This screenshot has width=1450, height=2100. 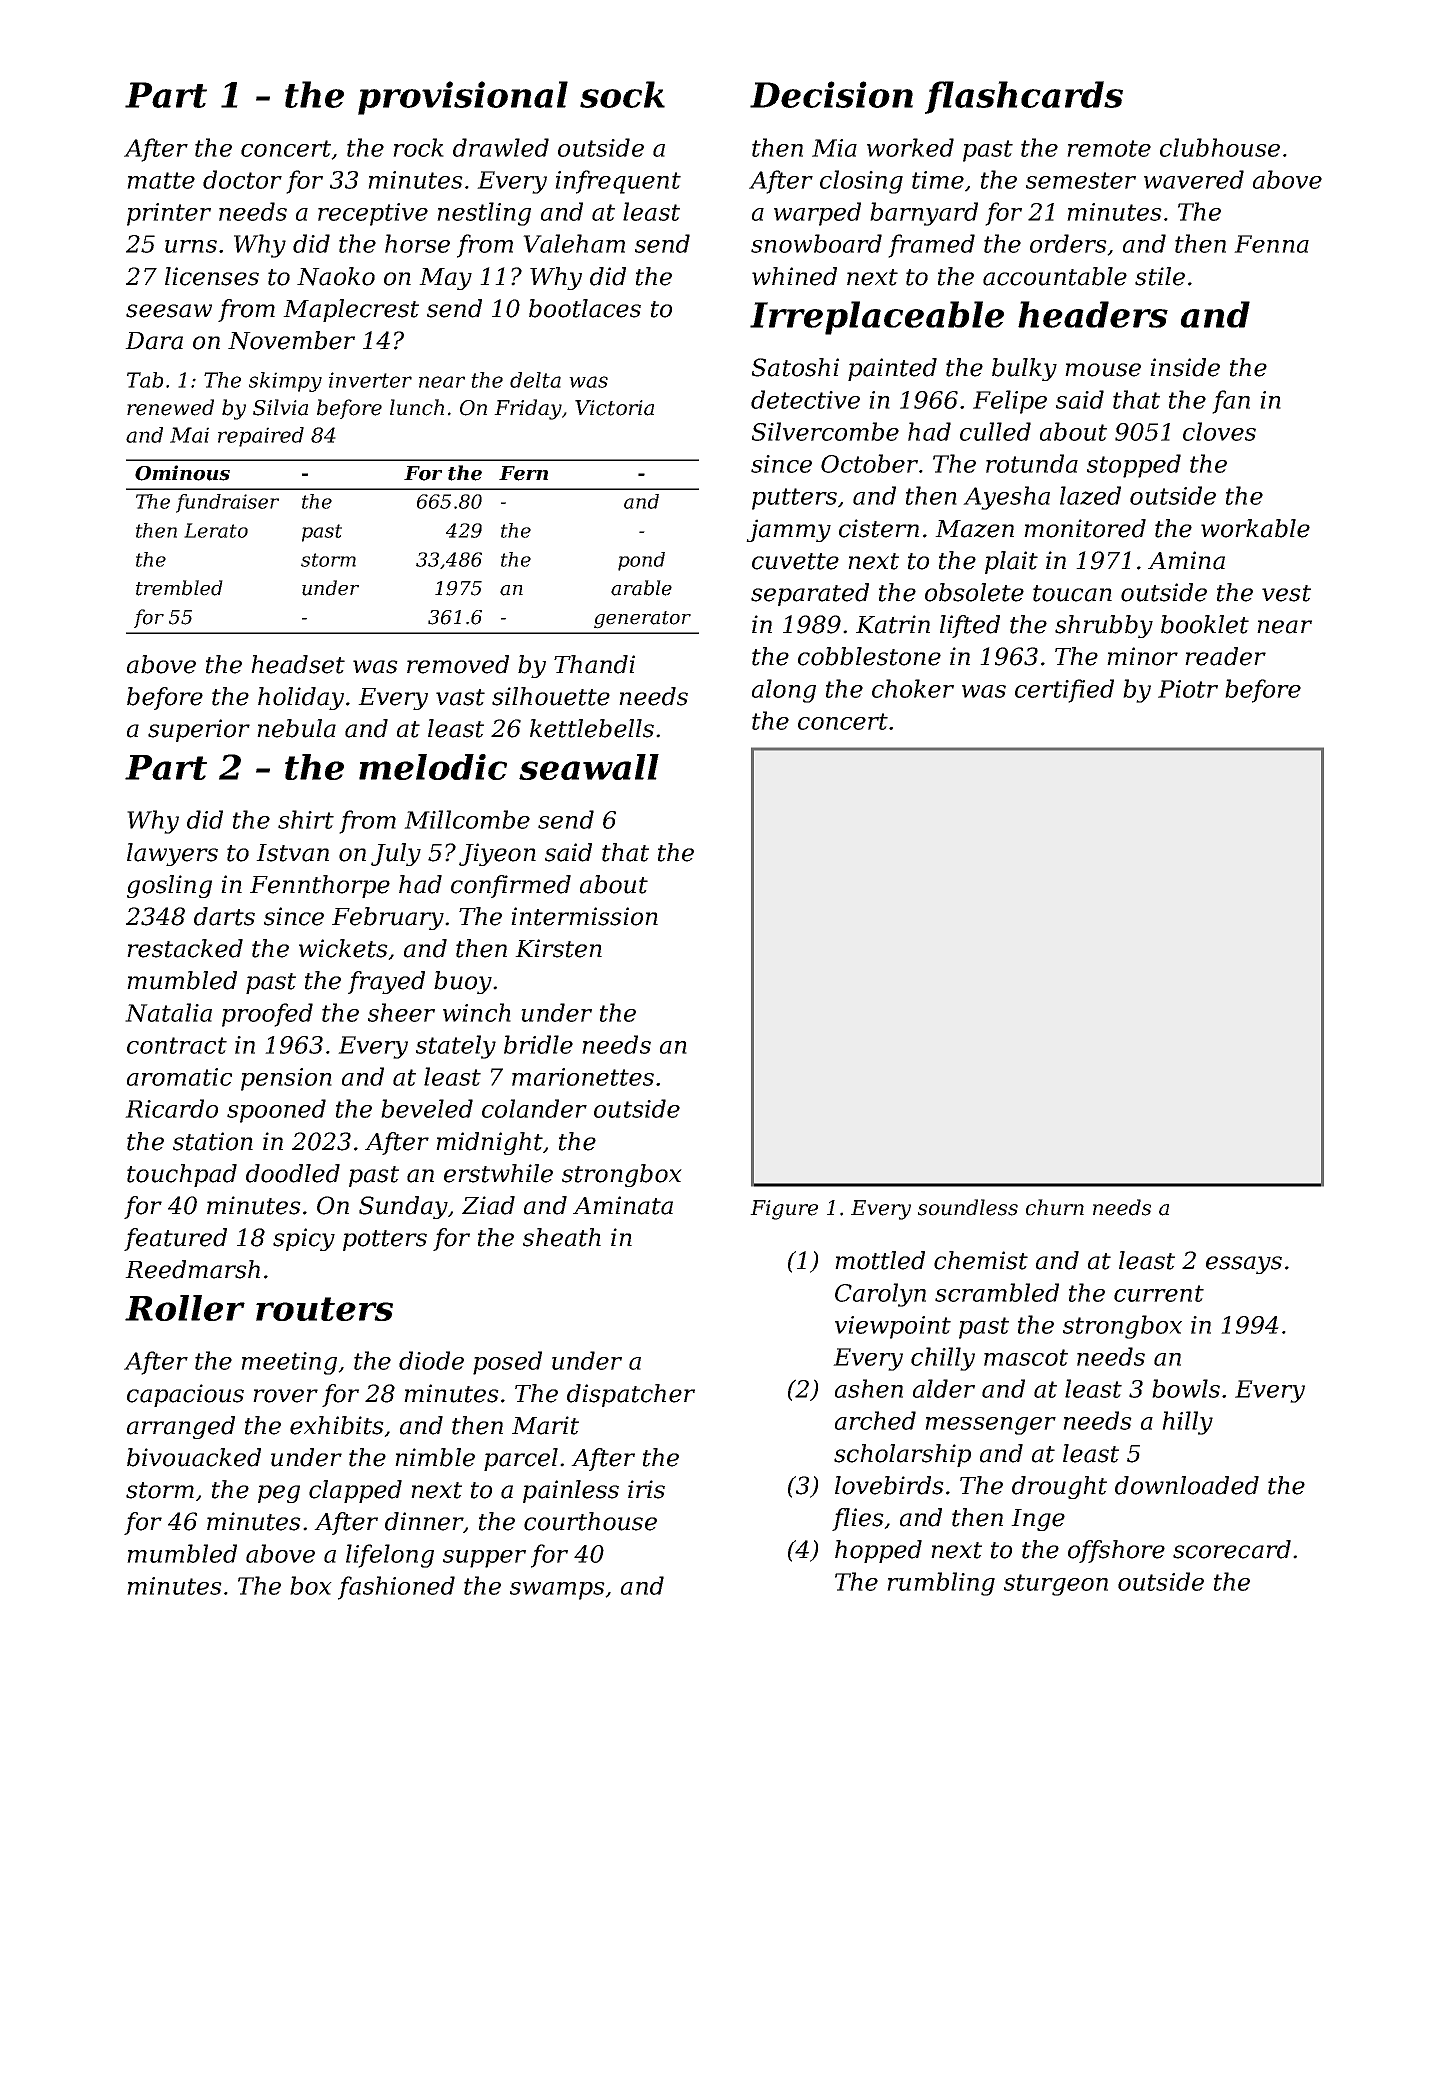 What do you see at coordinates (879, 528) in the screenshot?
I see `cistern` at bounding box center [879, 528].
